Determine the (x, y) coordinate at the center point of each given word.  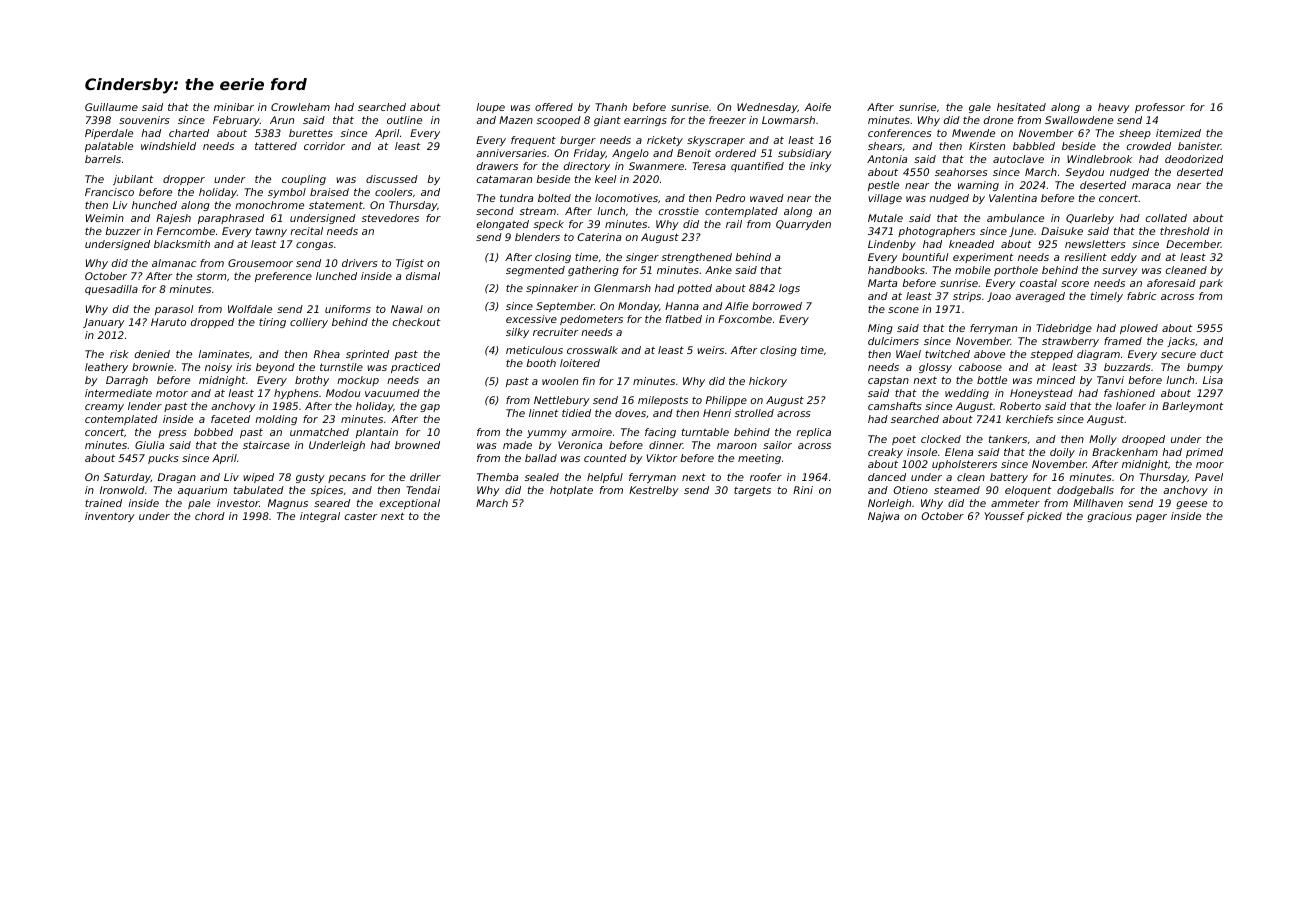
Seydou (1084, 173)
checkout (417, 322)
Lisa (1213, 380)
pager (1151, 518)
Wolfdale (250, 309)
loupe (490, 108)
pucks (163, 459)
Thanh (611, 107)
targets (752, 491)
